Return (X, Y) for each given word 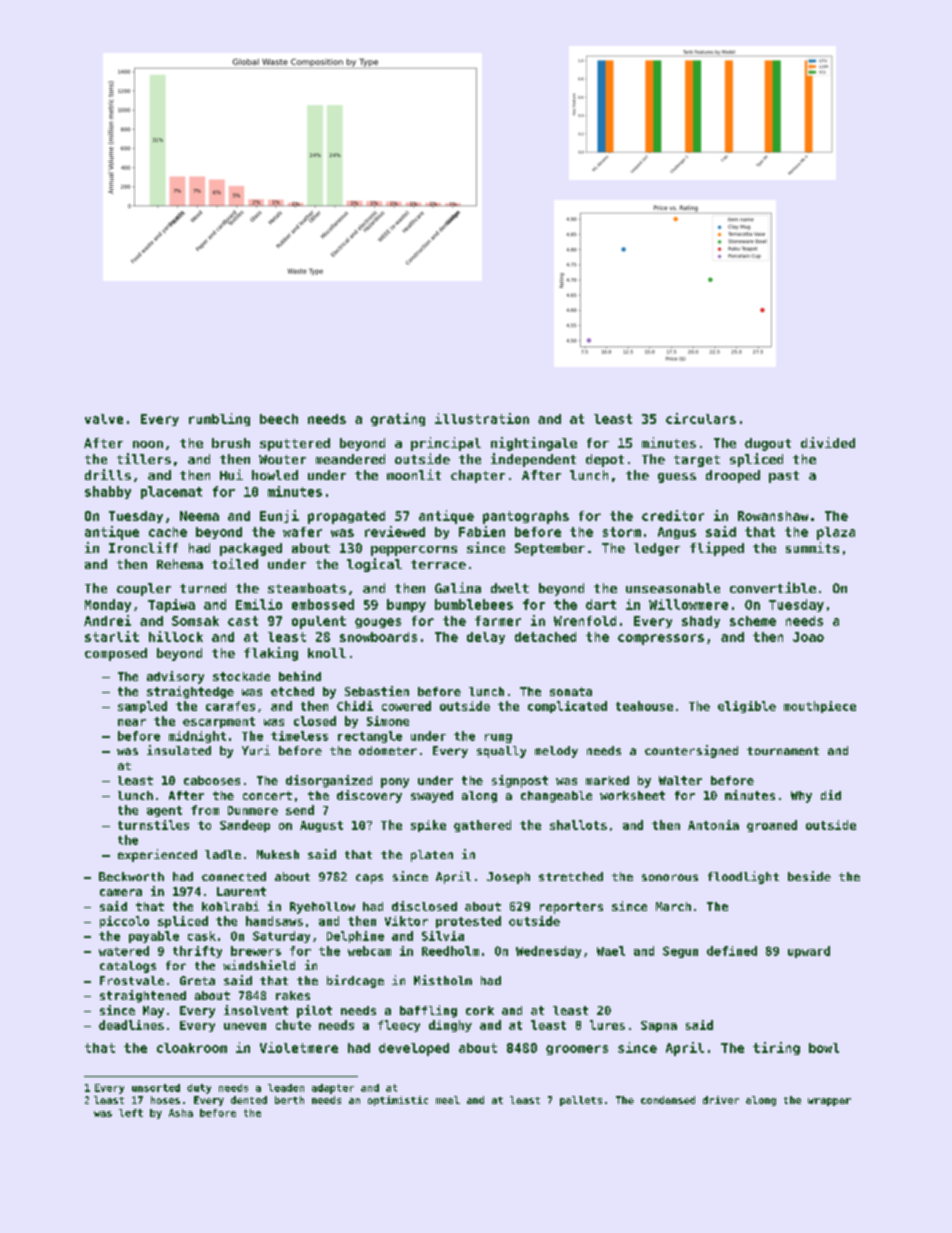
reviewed (395, 531)
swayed (432, 797)
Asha (181, 1113)
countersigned (691, 751)
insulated (179, 750)
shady (701, 622)
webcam (369, 951)
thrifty (197, 952)
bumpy (406, 605)
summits (812, 547)
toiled (235, 563)
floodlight (743, 877)
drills (108, 474)
